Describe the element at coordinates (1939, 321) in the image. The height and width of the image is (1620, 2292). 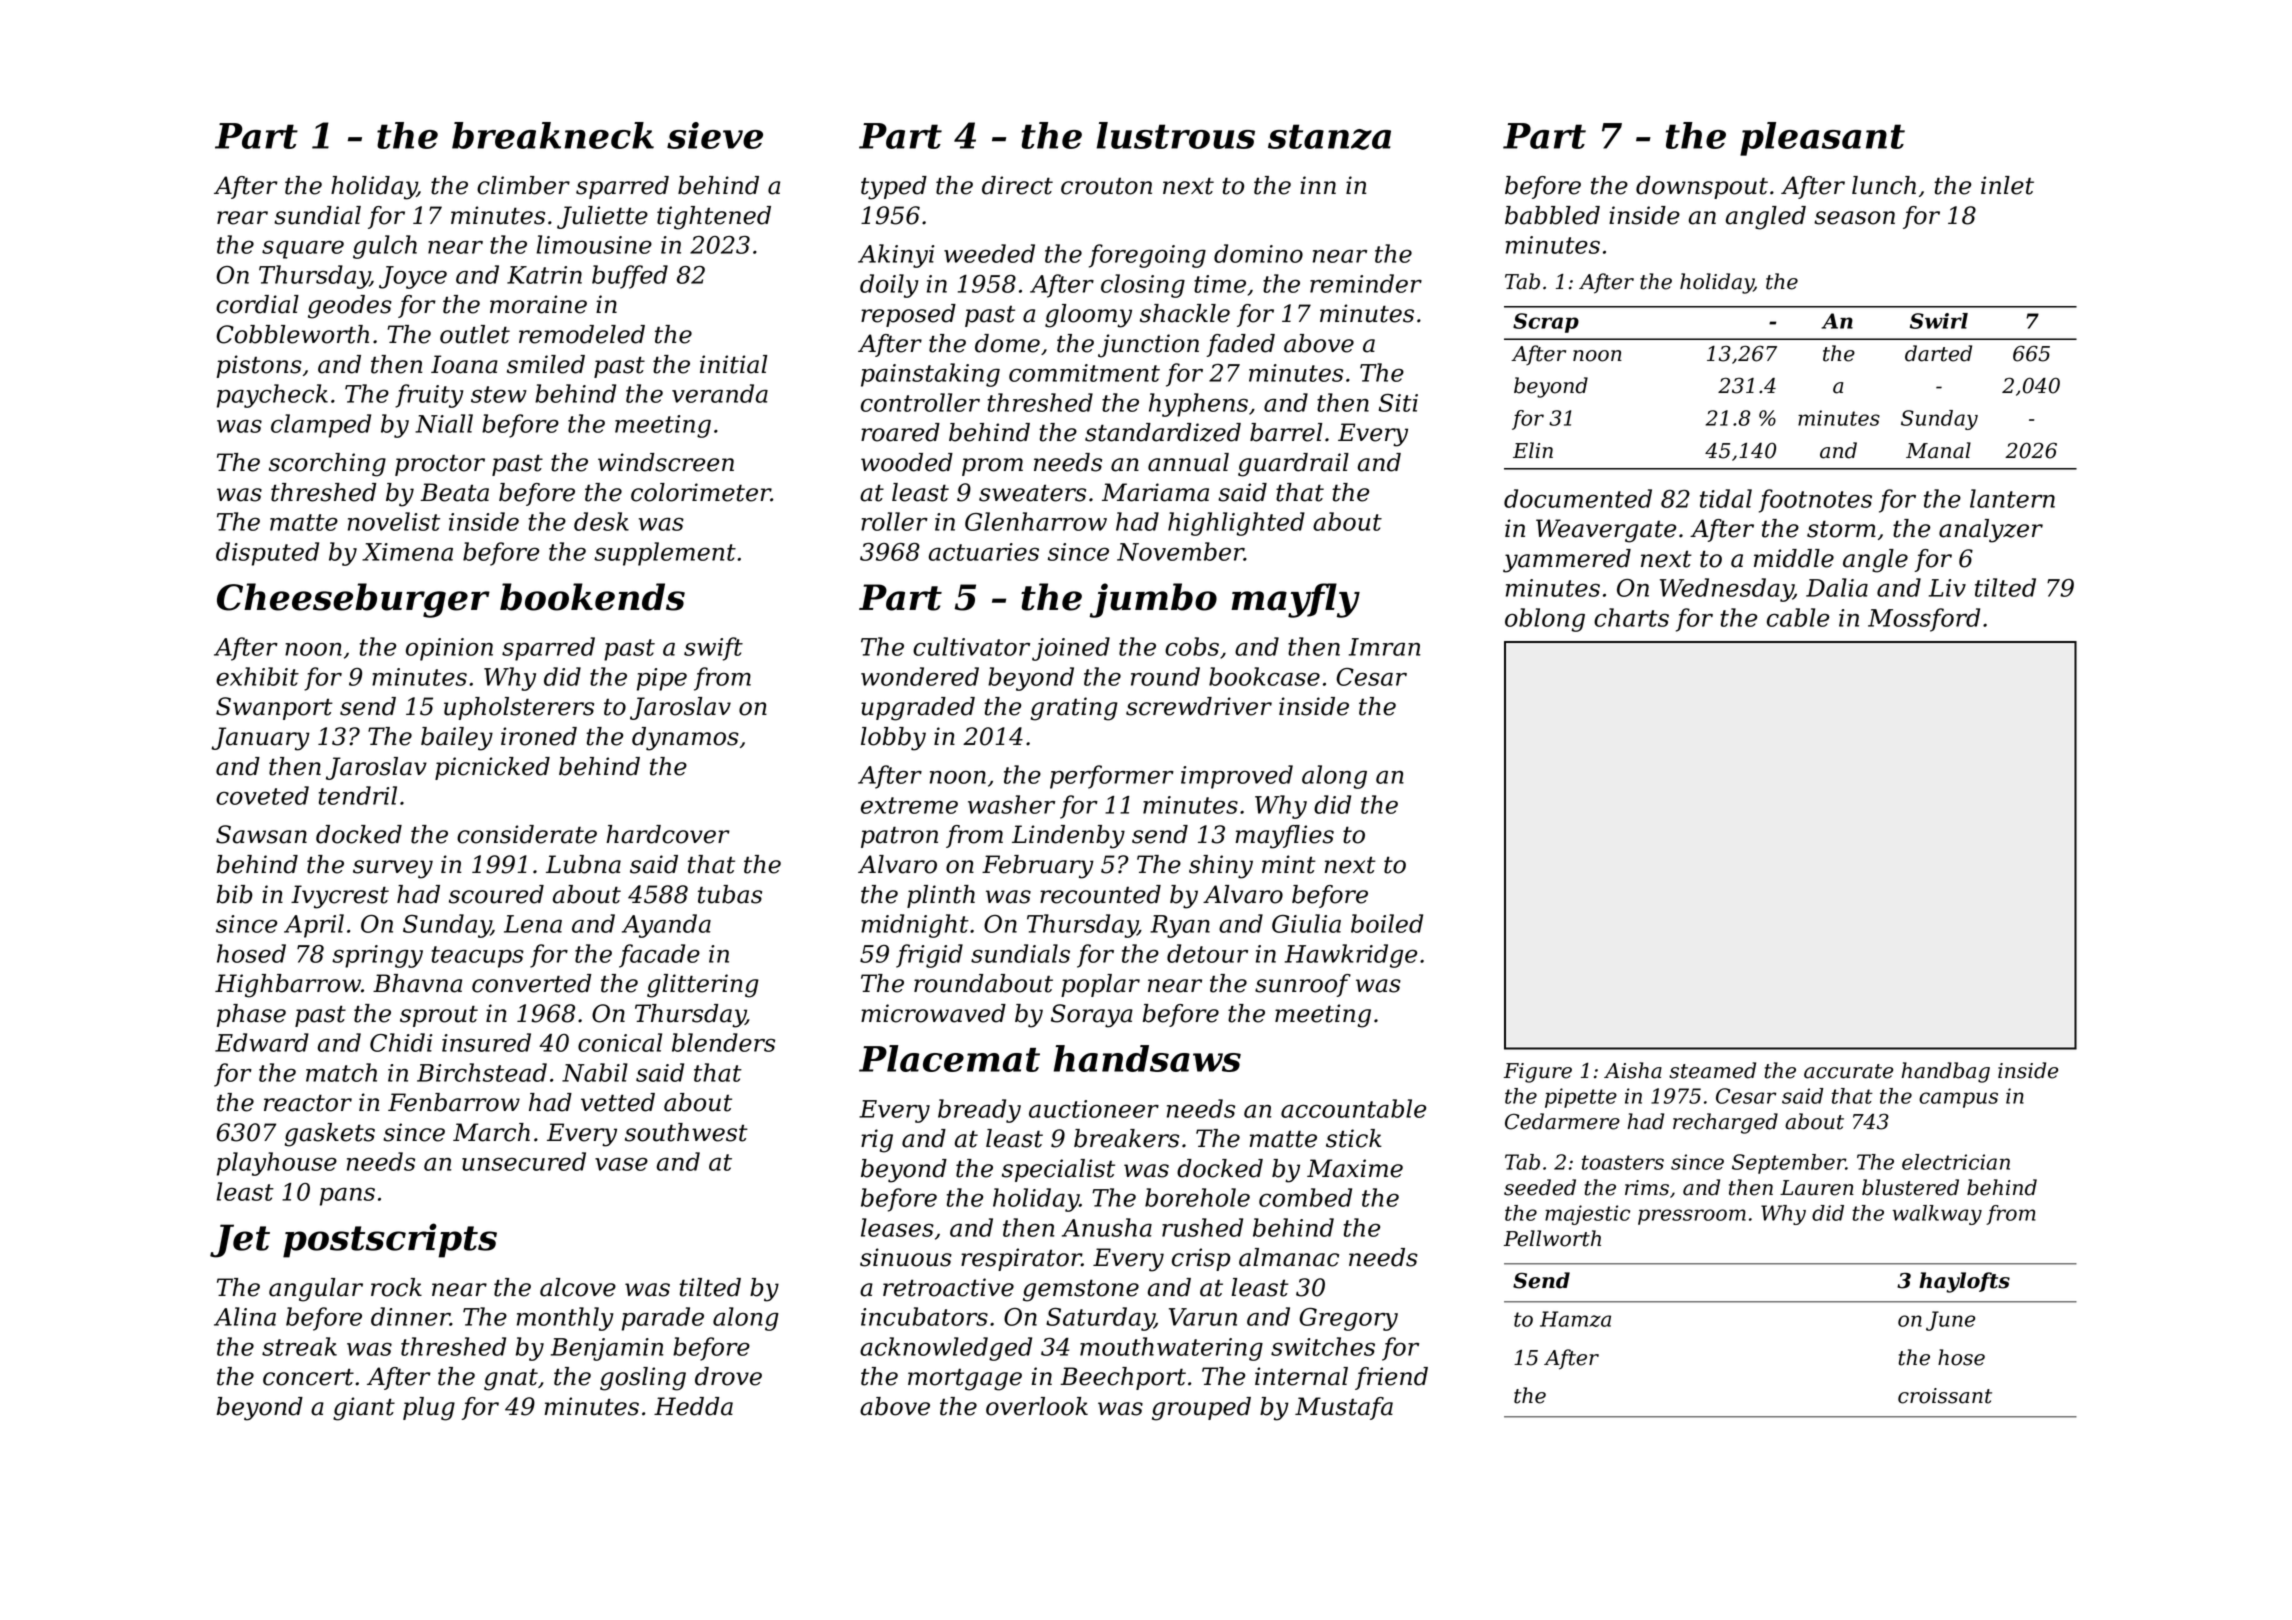
I see `Swirl` at that location.
